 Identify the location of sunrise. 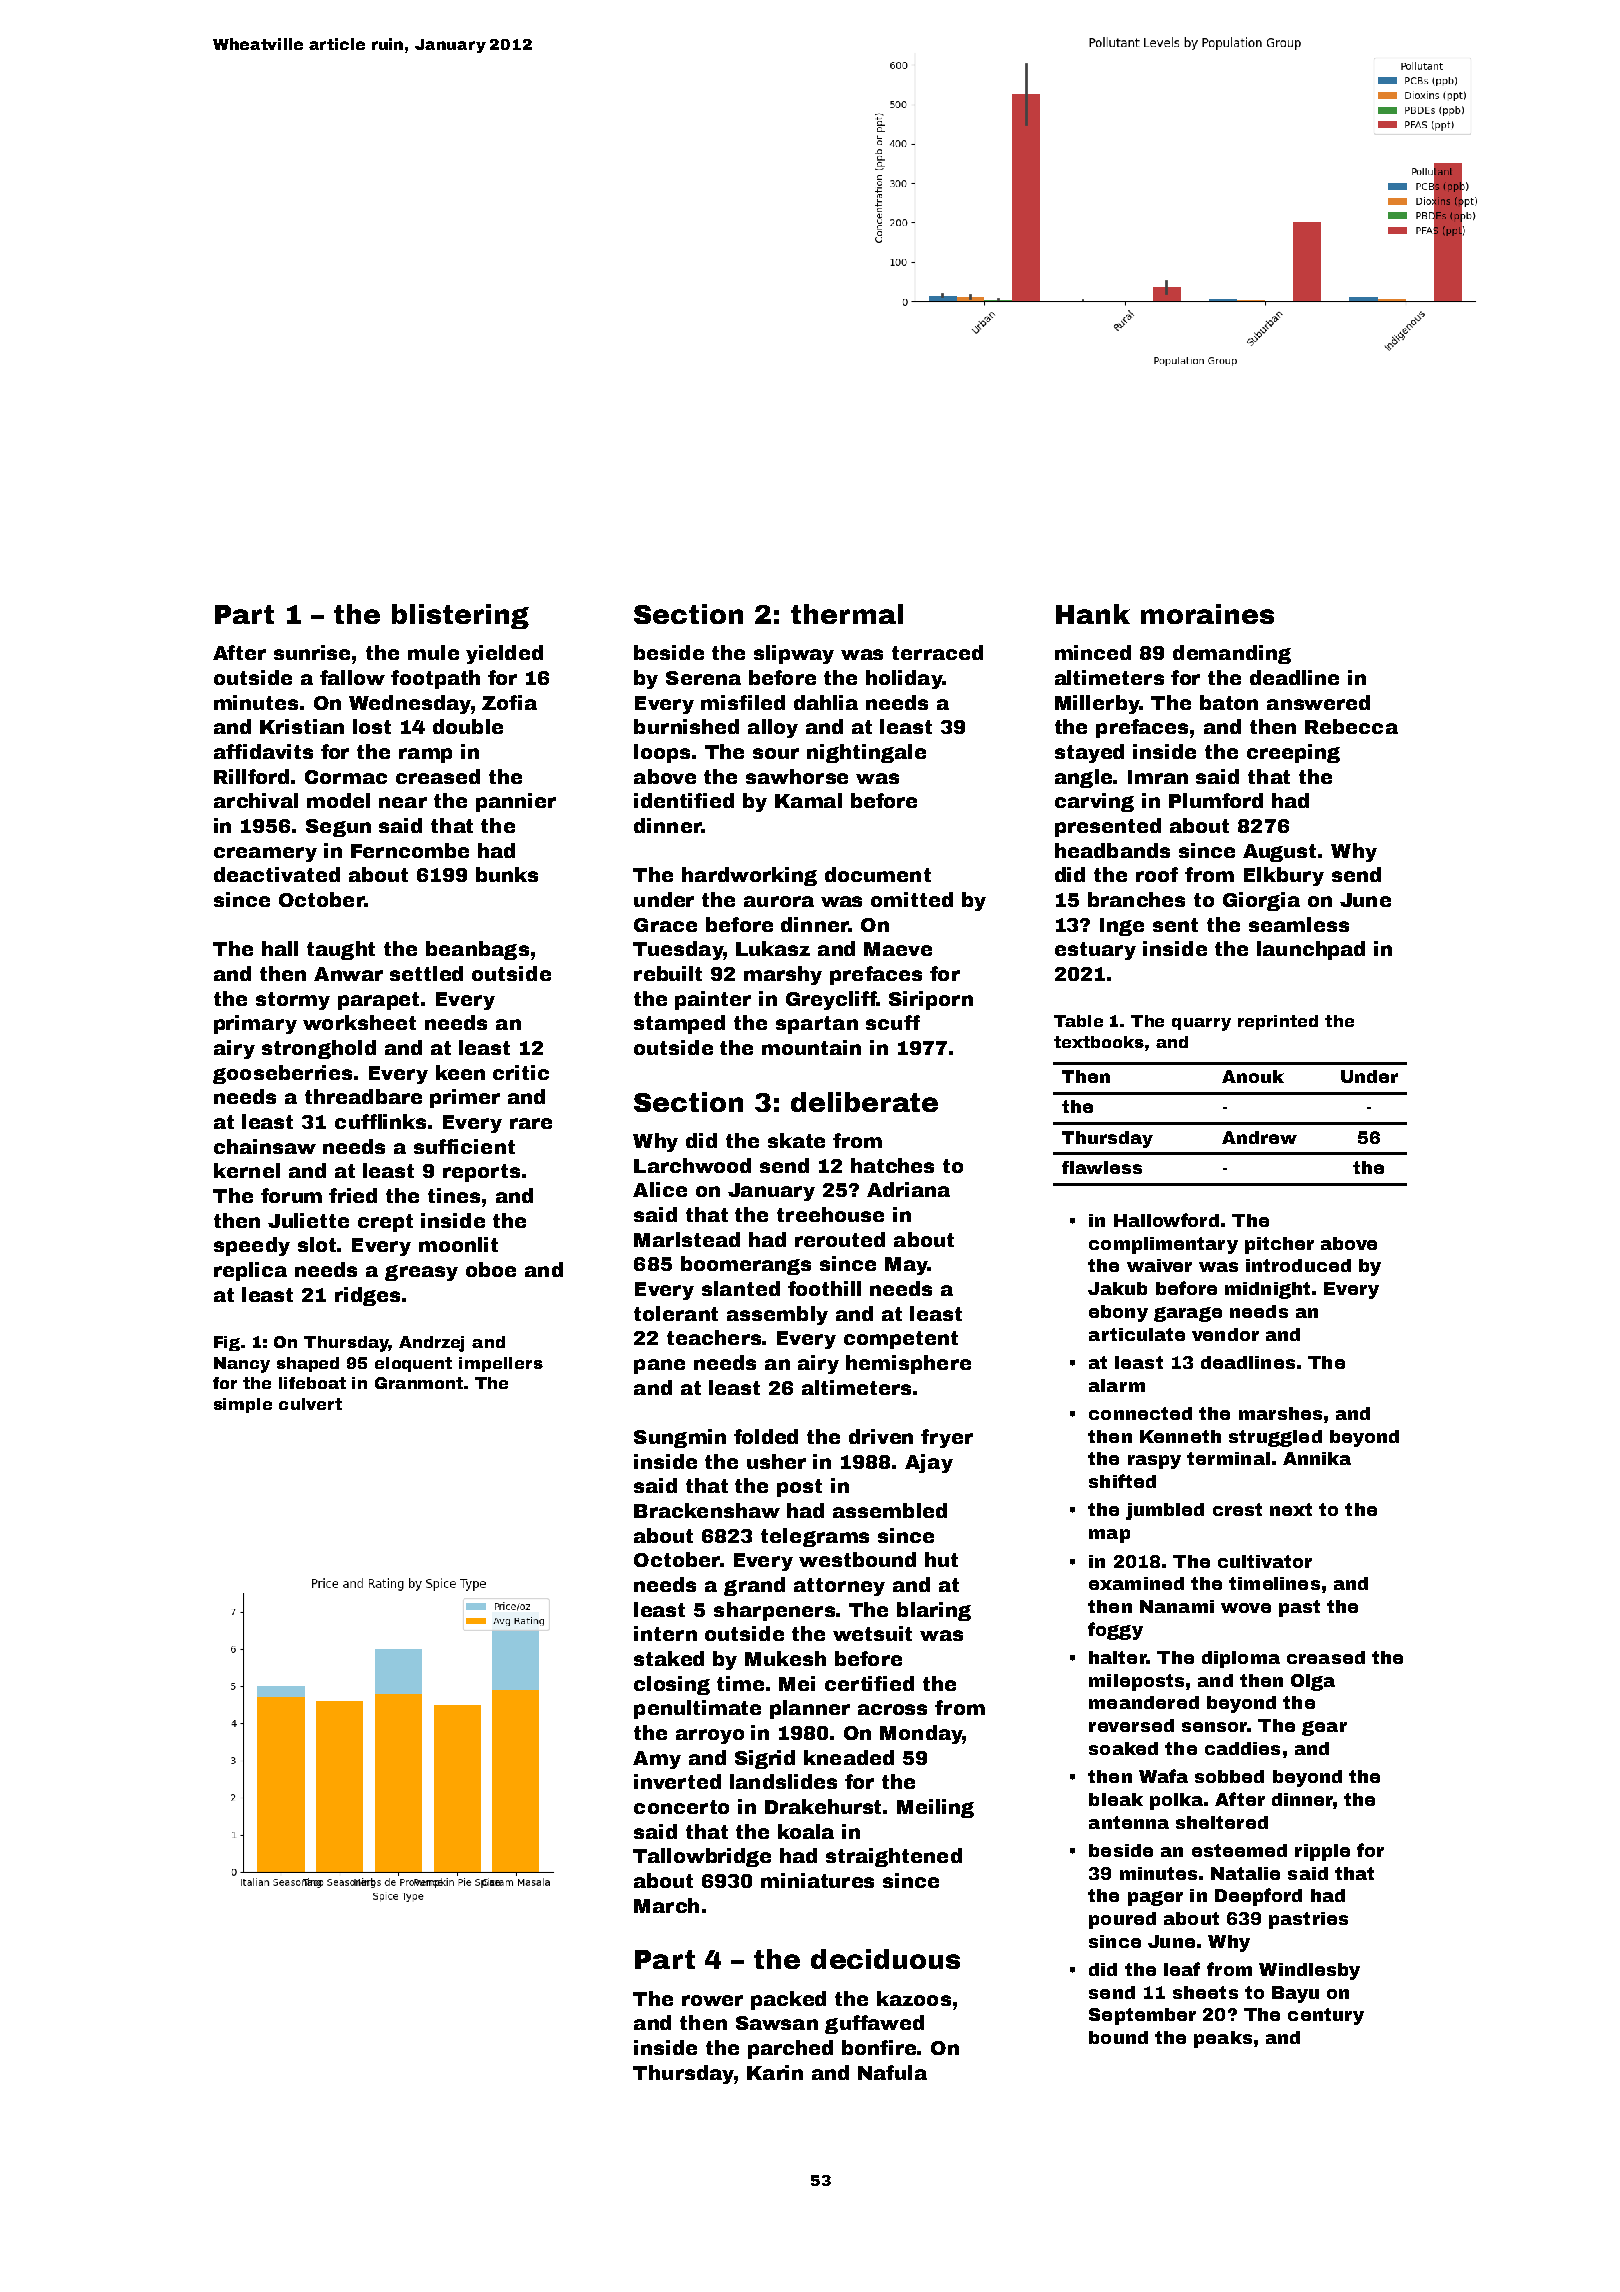
(313, 652).
